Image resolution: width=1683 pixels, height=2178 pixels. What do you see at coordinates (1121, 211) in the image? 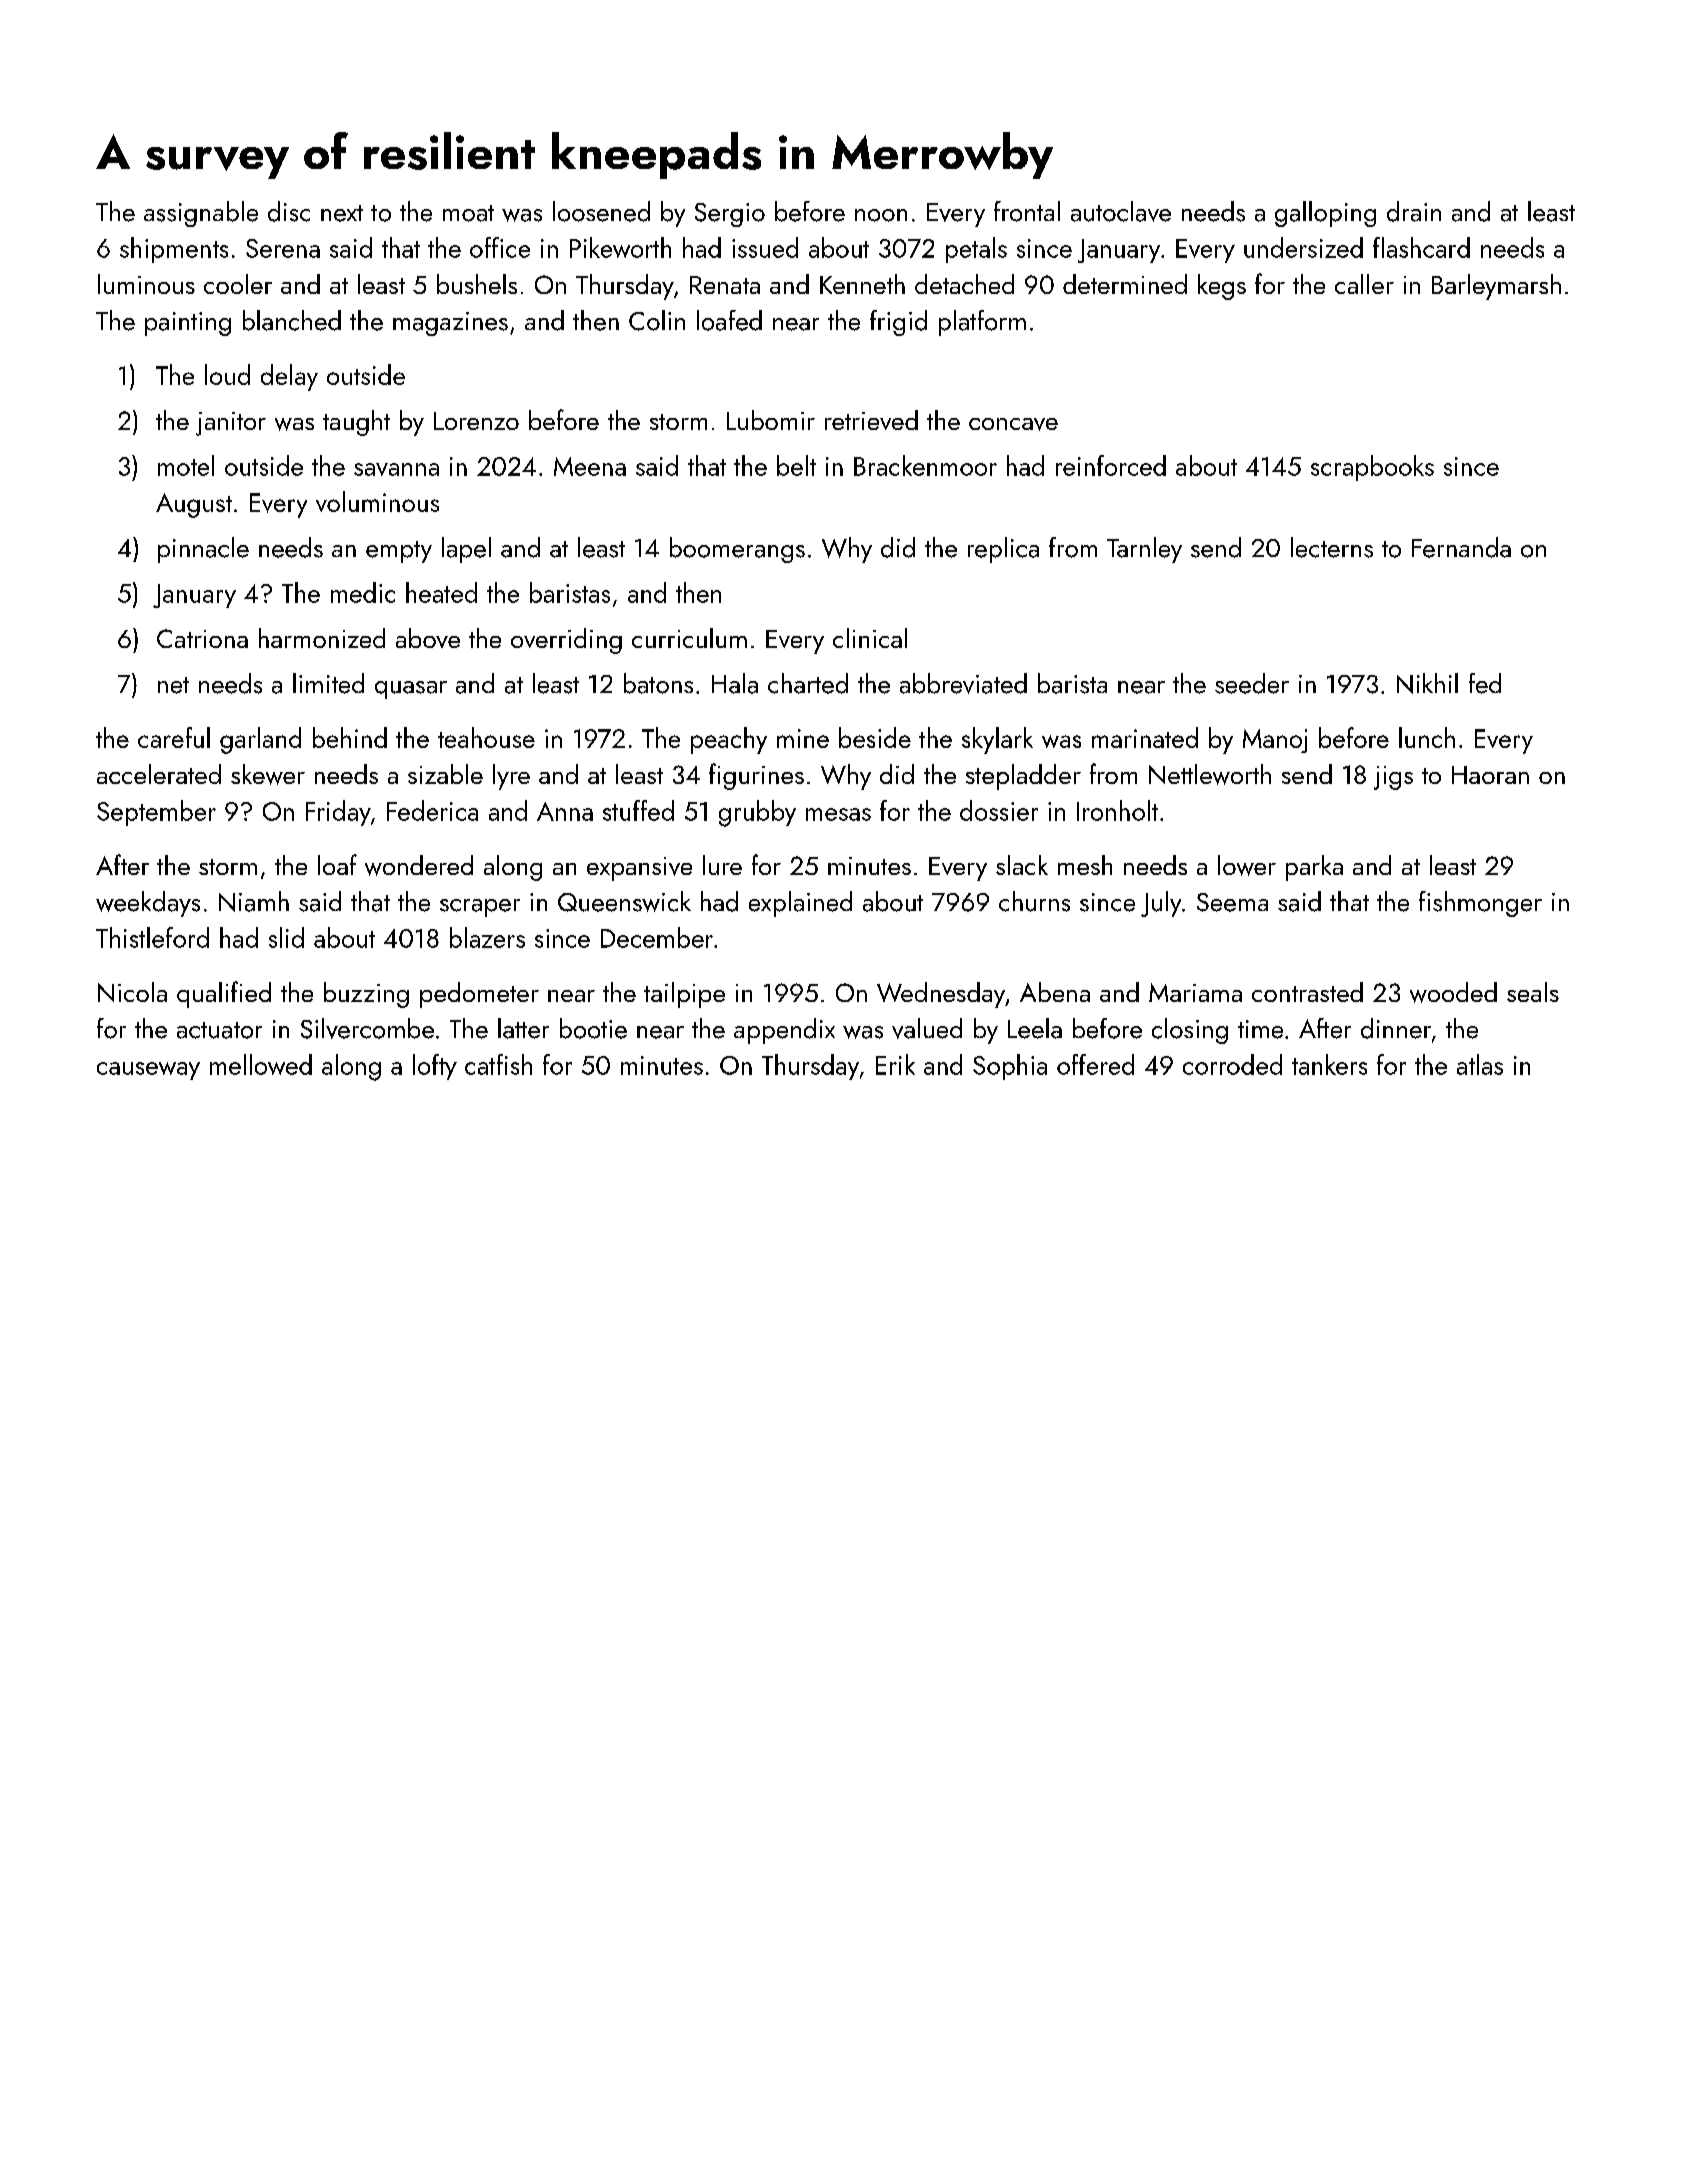
I see `autoclave` at bounding box center [1121, 211].
